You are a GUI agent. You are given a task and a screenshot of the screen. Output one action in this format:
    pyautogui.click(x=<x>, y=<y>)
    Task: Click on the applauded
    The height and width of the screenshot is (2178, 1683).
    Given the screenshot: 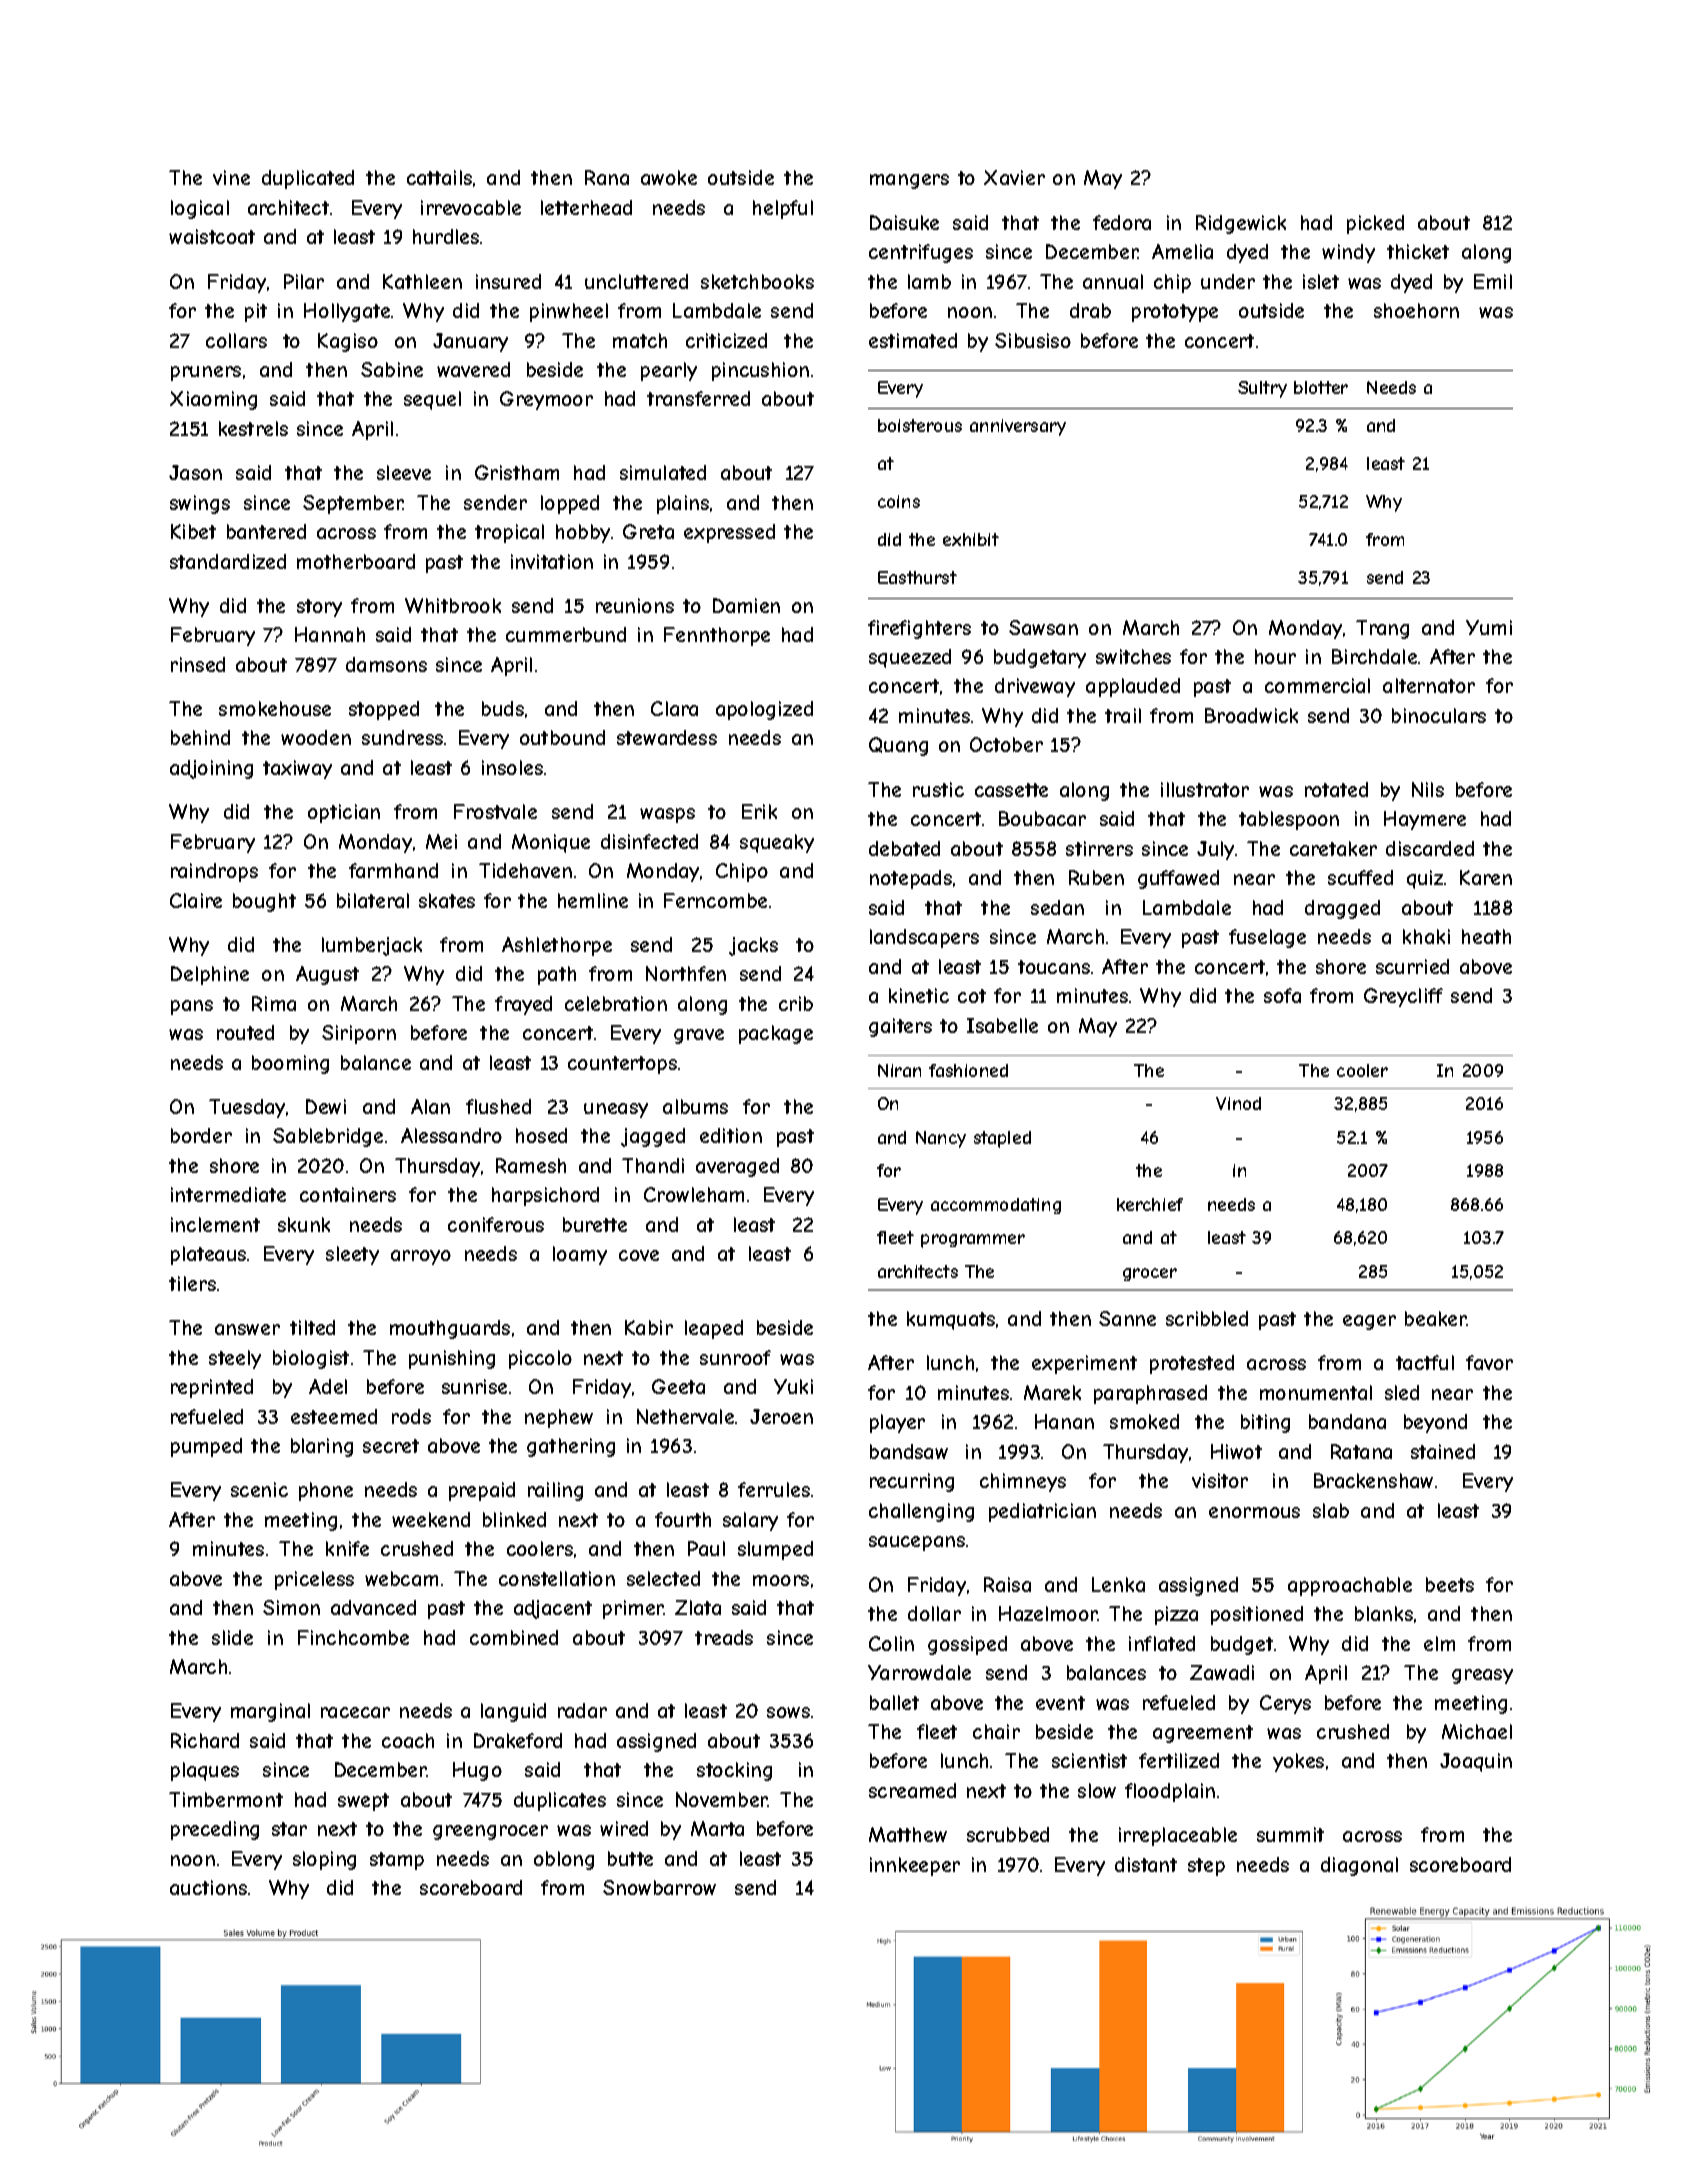 What is the action you would take?
    pyautogui.click(x=1133, y=687)
